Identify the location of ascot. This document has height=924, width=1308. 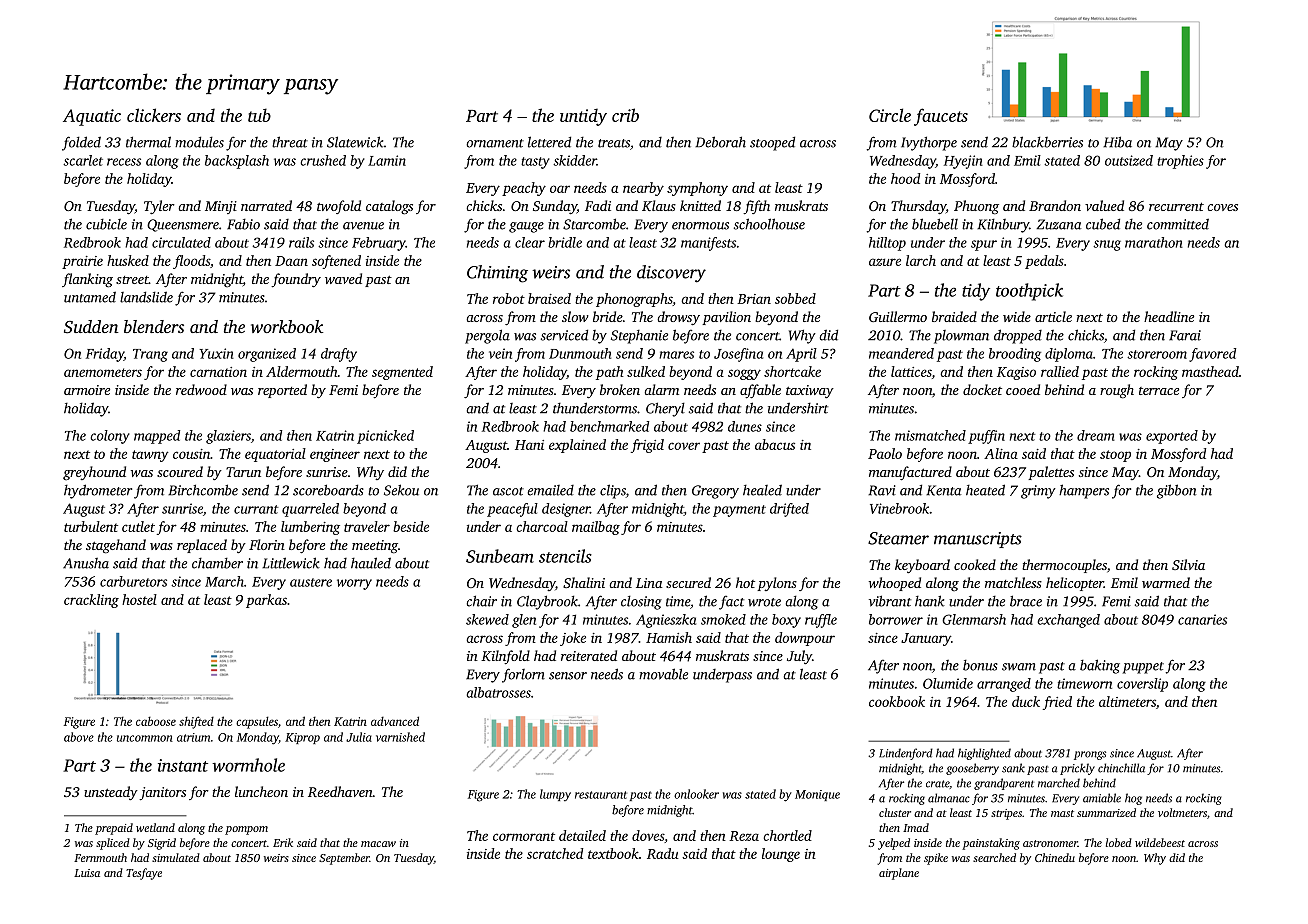
(508, 491).
